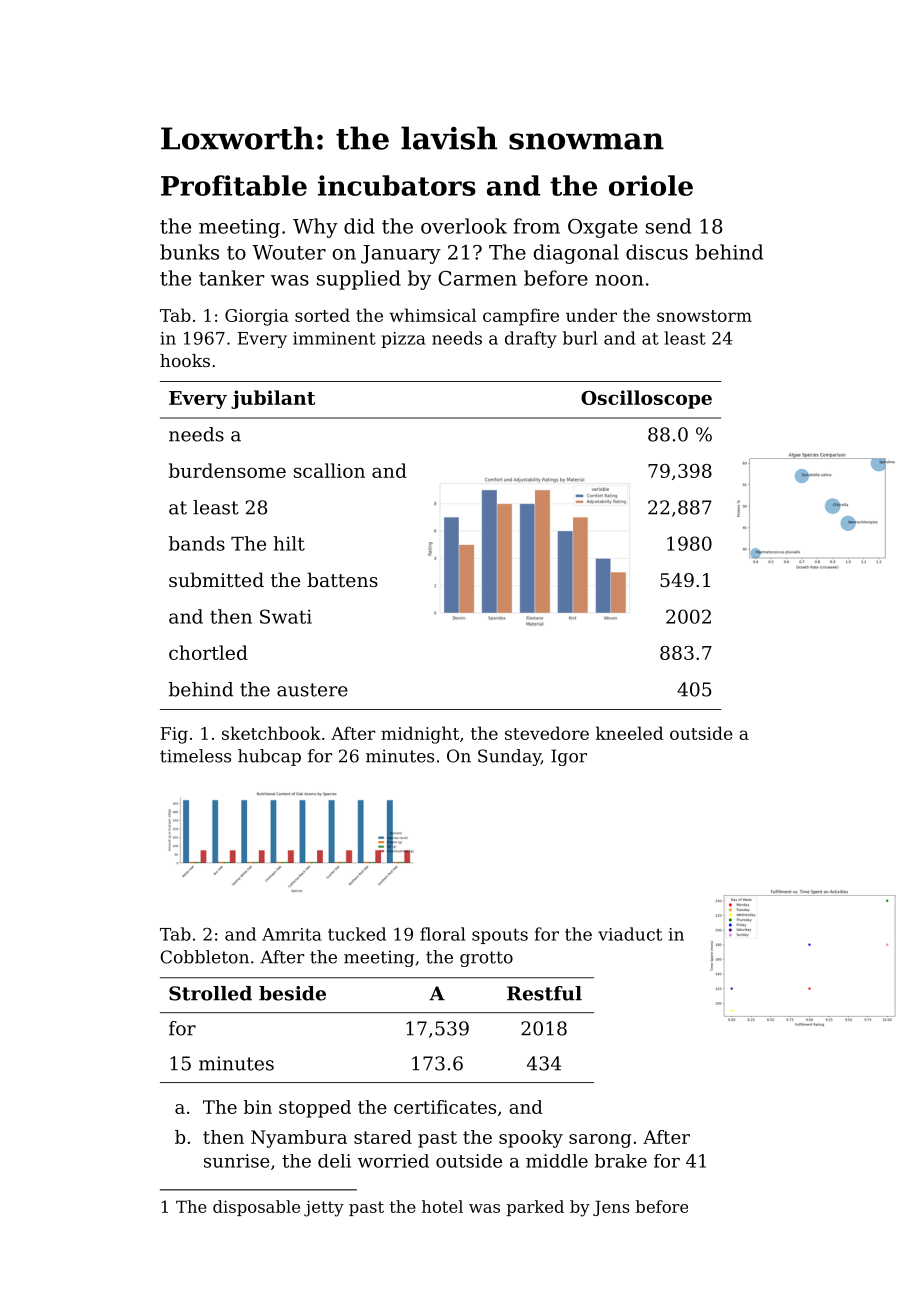  I want to click on battens, so click(342, 579).
